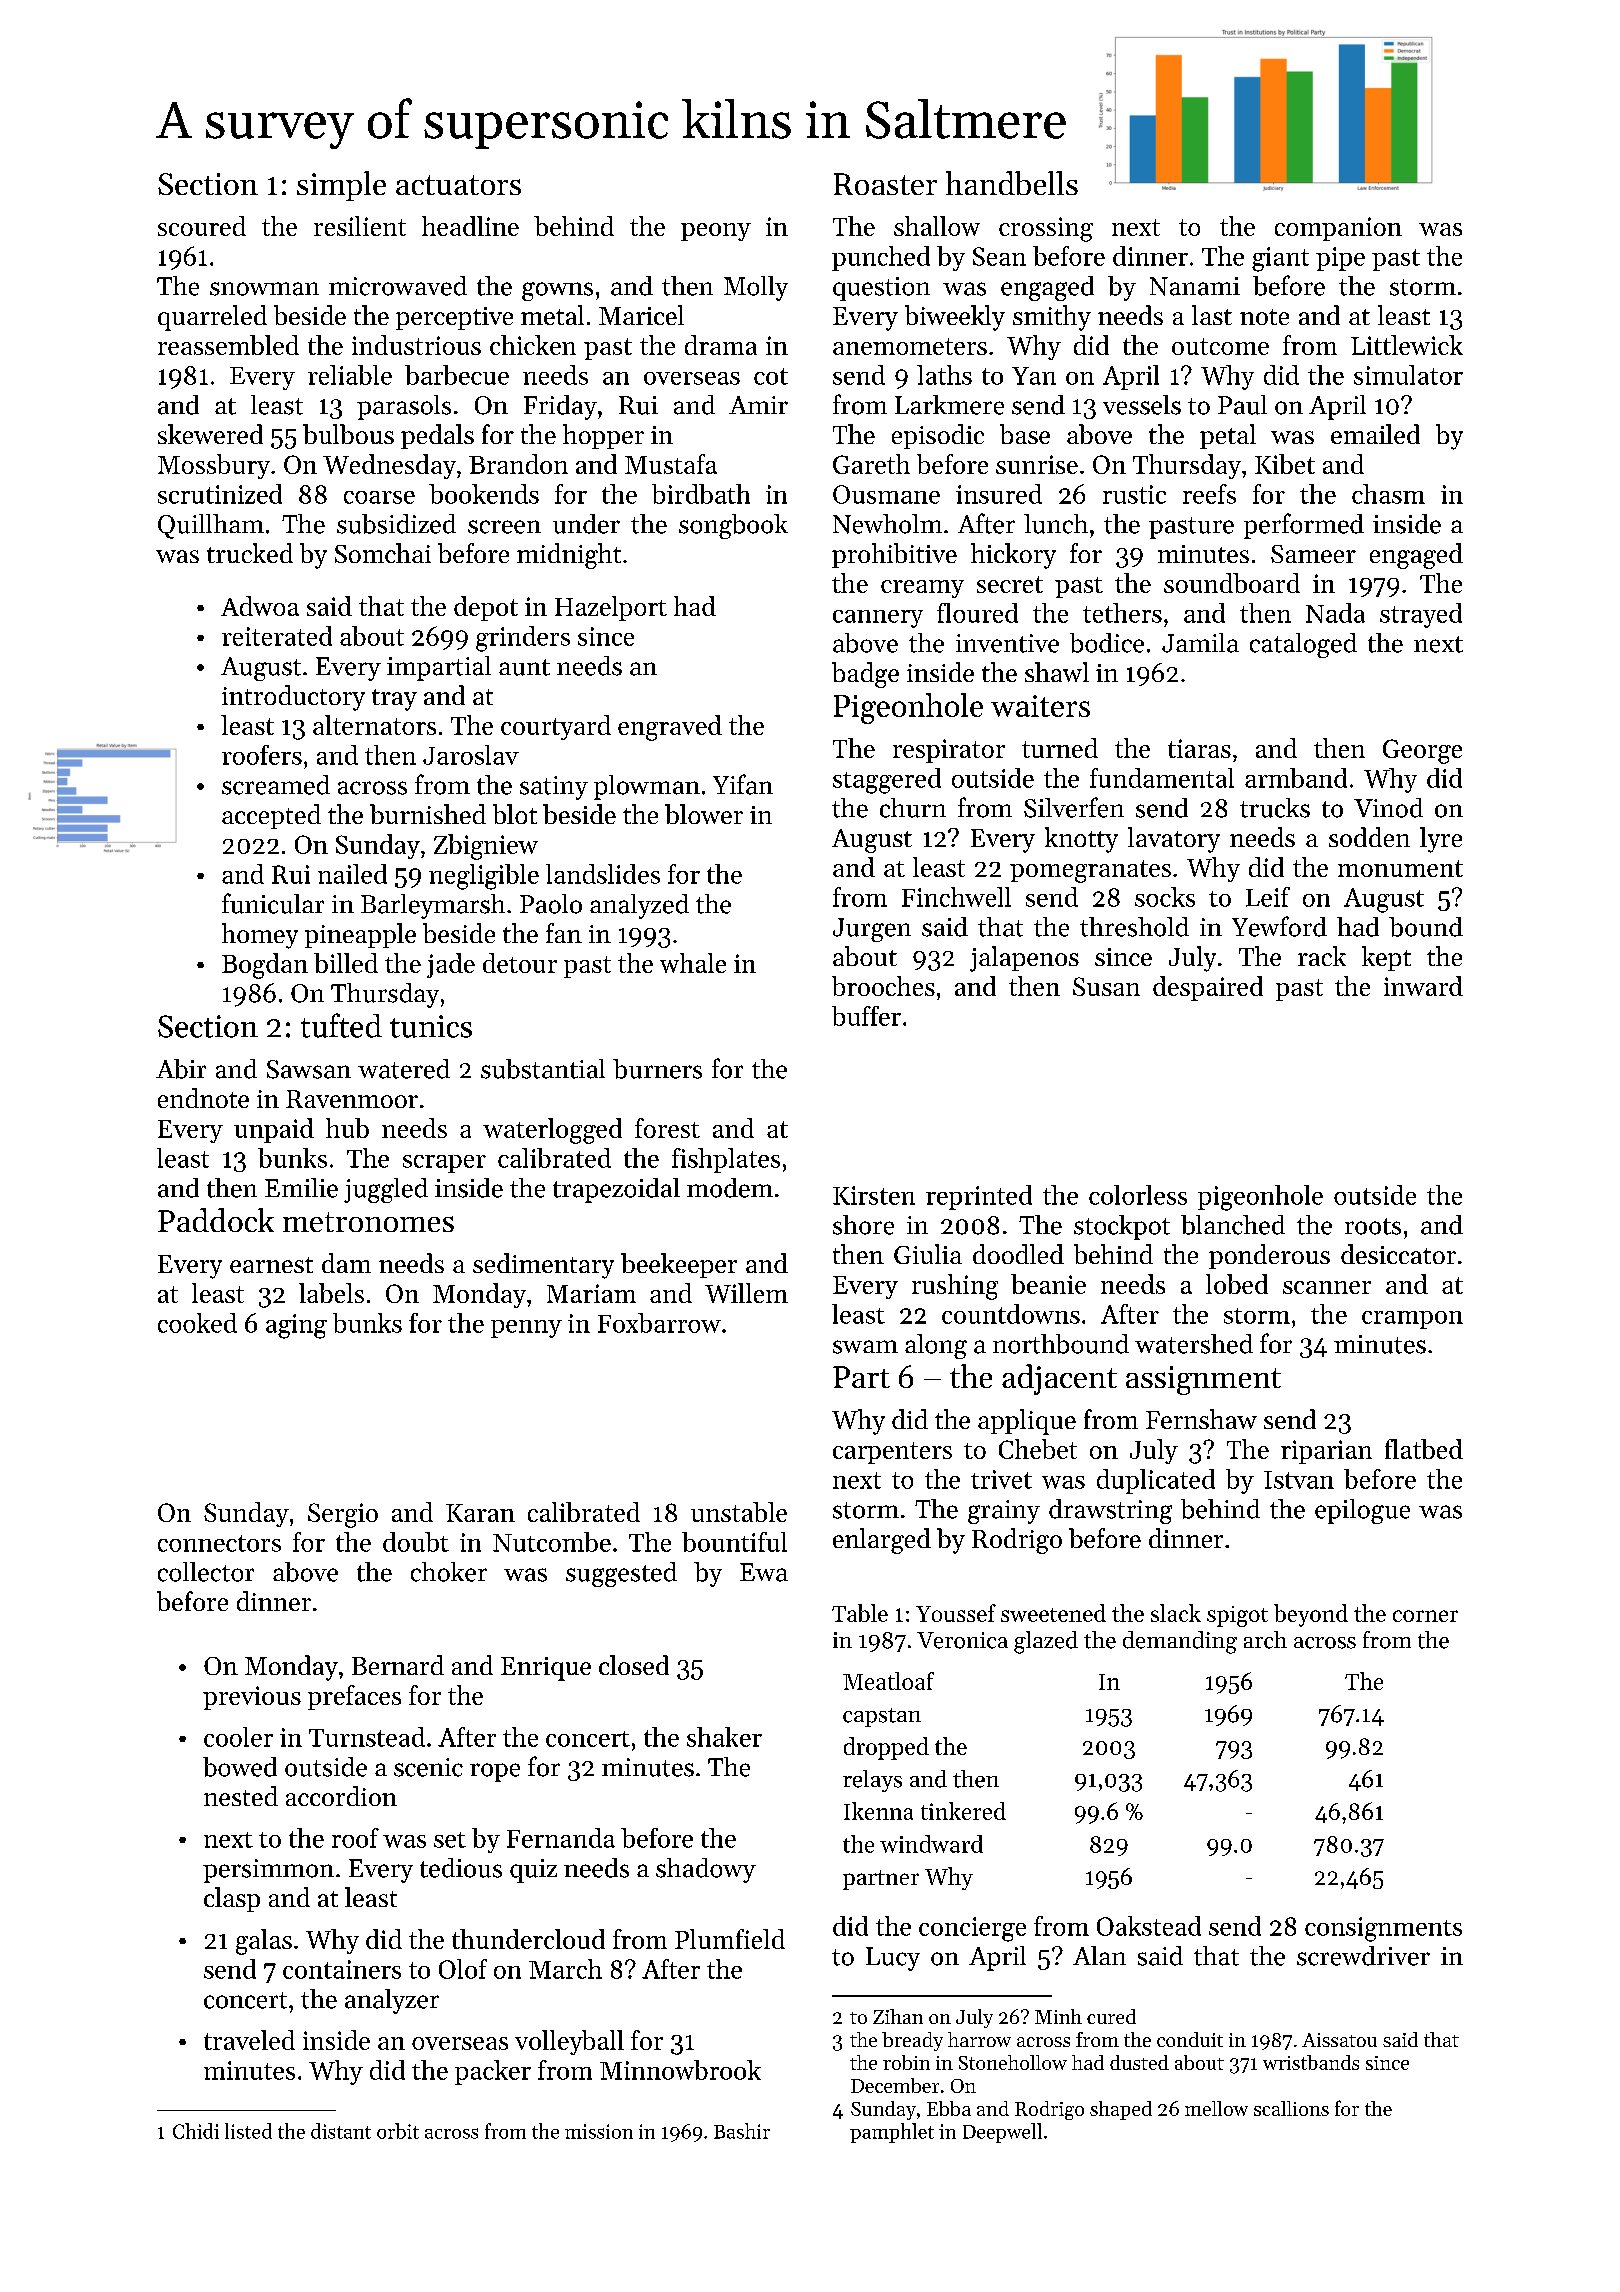  I want to click on vessels, so click(1142, 405).
